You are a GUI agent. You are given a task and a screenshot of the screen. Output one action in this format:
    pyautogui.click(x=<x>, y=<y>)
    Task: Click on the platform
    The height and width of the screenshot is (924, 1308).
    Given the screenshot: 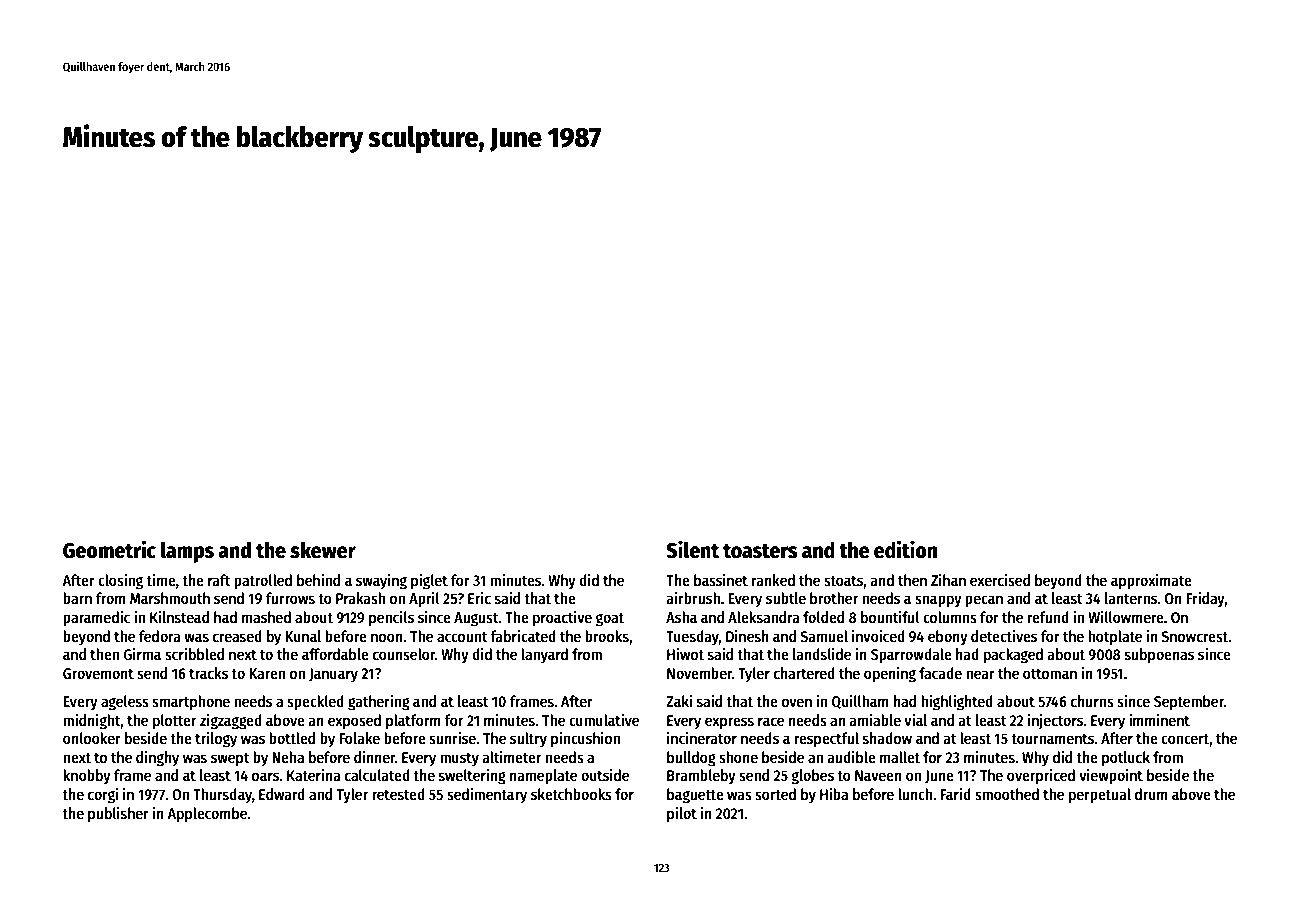 What is the action you would take?
    pyautogui.click(x=413, y=722)
